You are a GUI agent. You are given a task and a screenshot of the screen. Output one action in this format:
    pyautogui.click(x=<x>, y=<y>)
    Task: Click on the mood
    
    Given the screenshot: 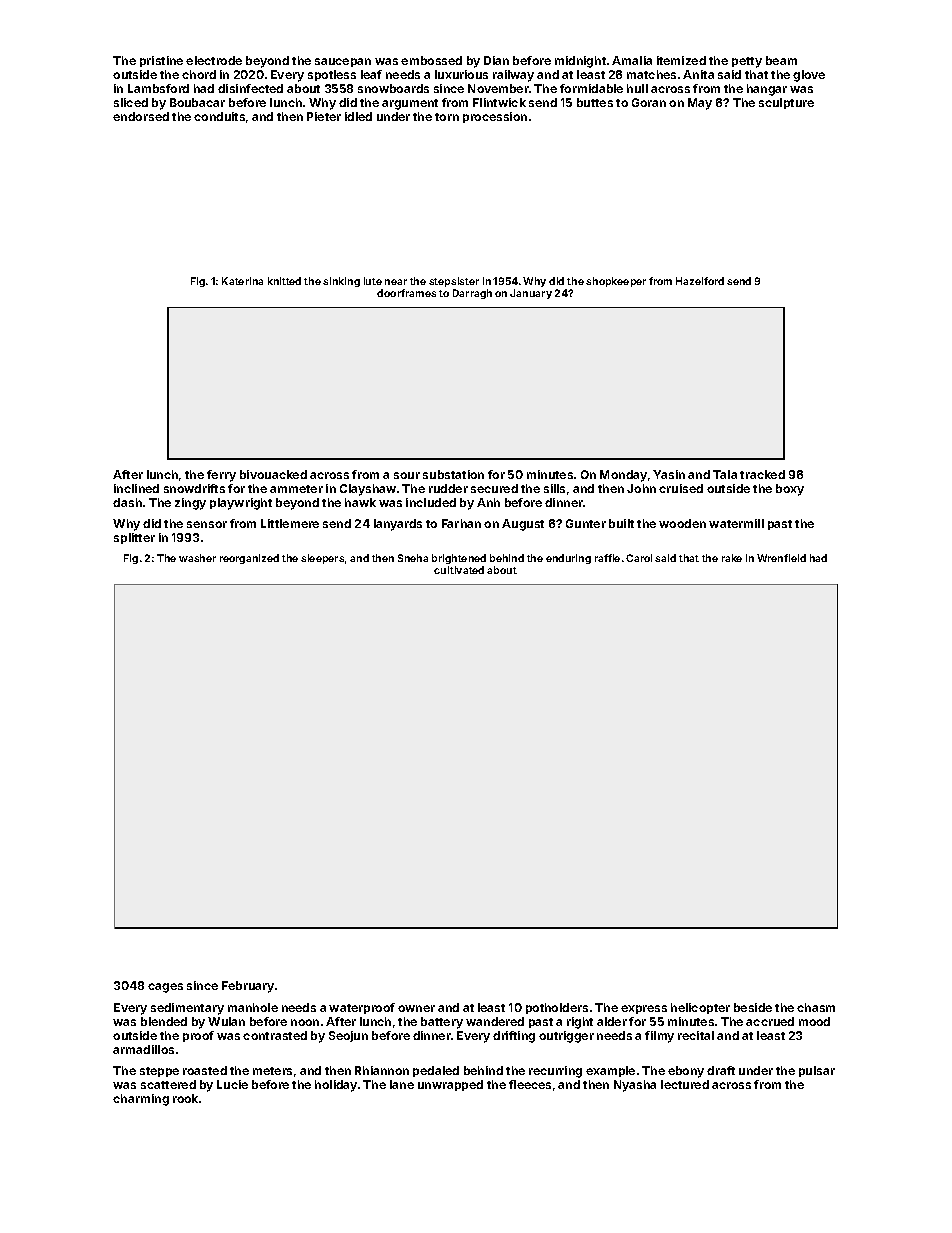 What is the action you would take?
    pyautogui.click(x=814, y=1021)
